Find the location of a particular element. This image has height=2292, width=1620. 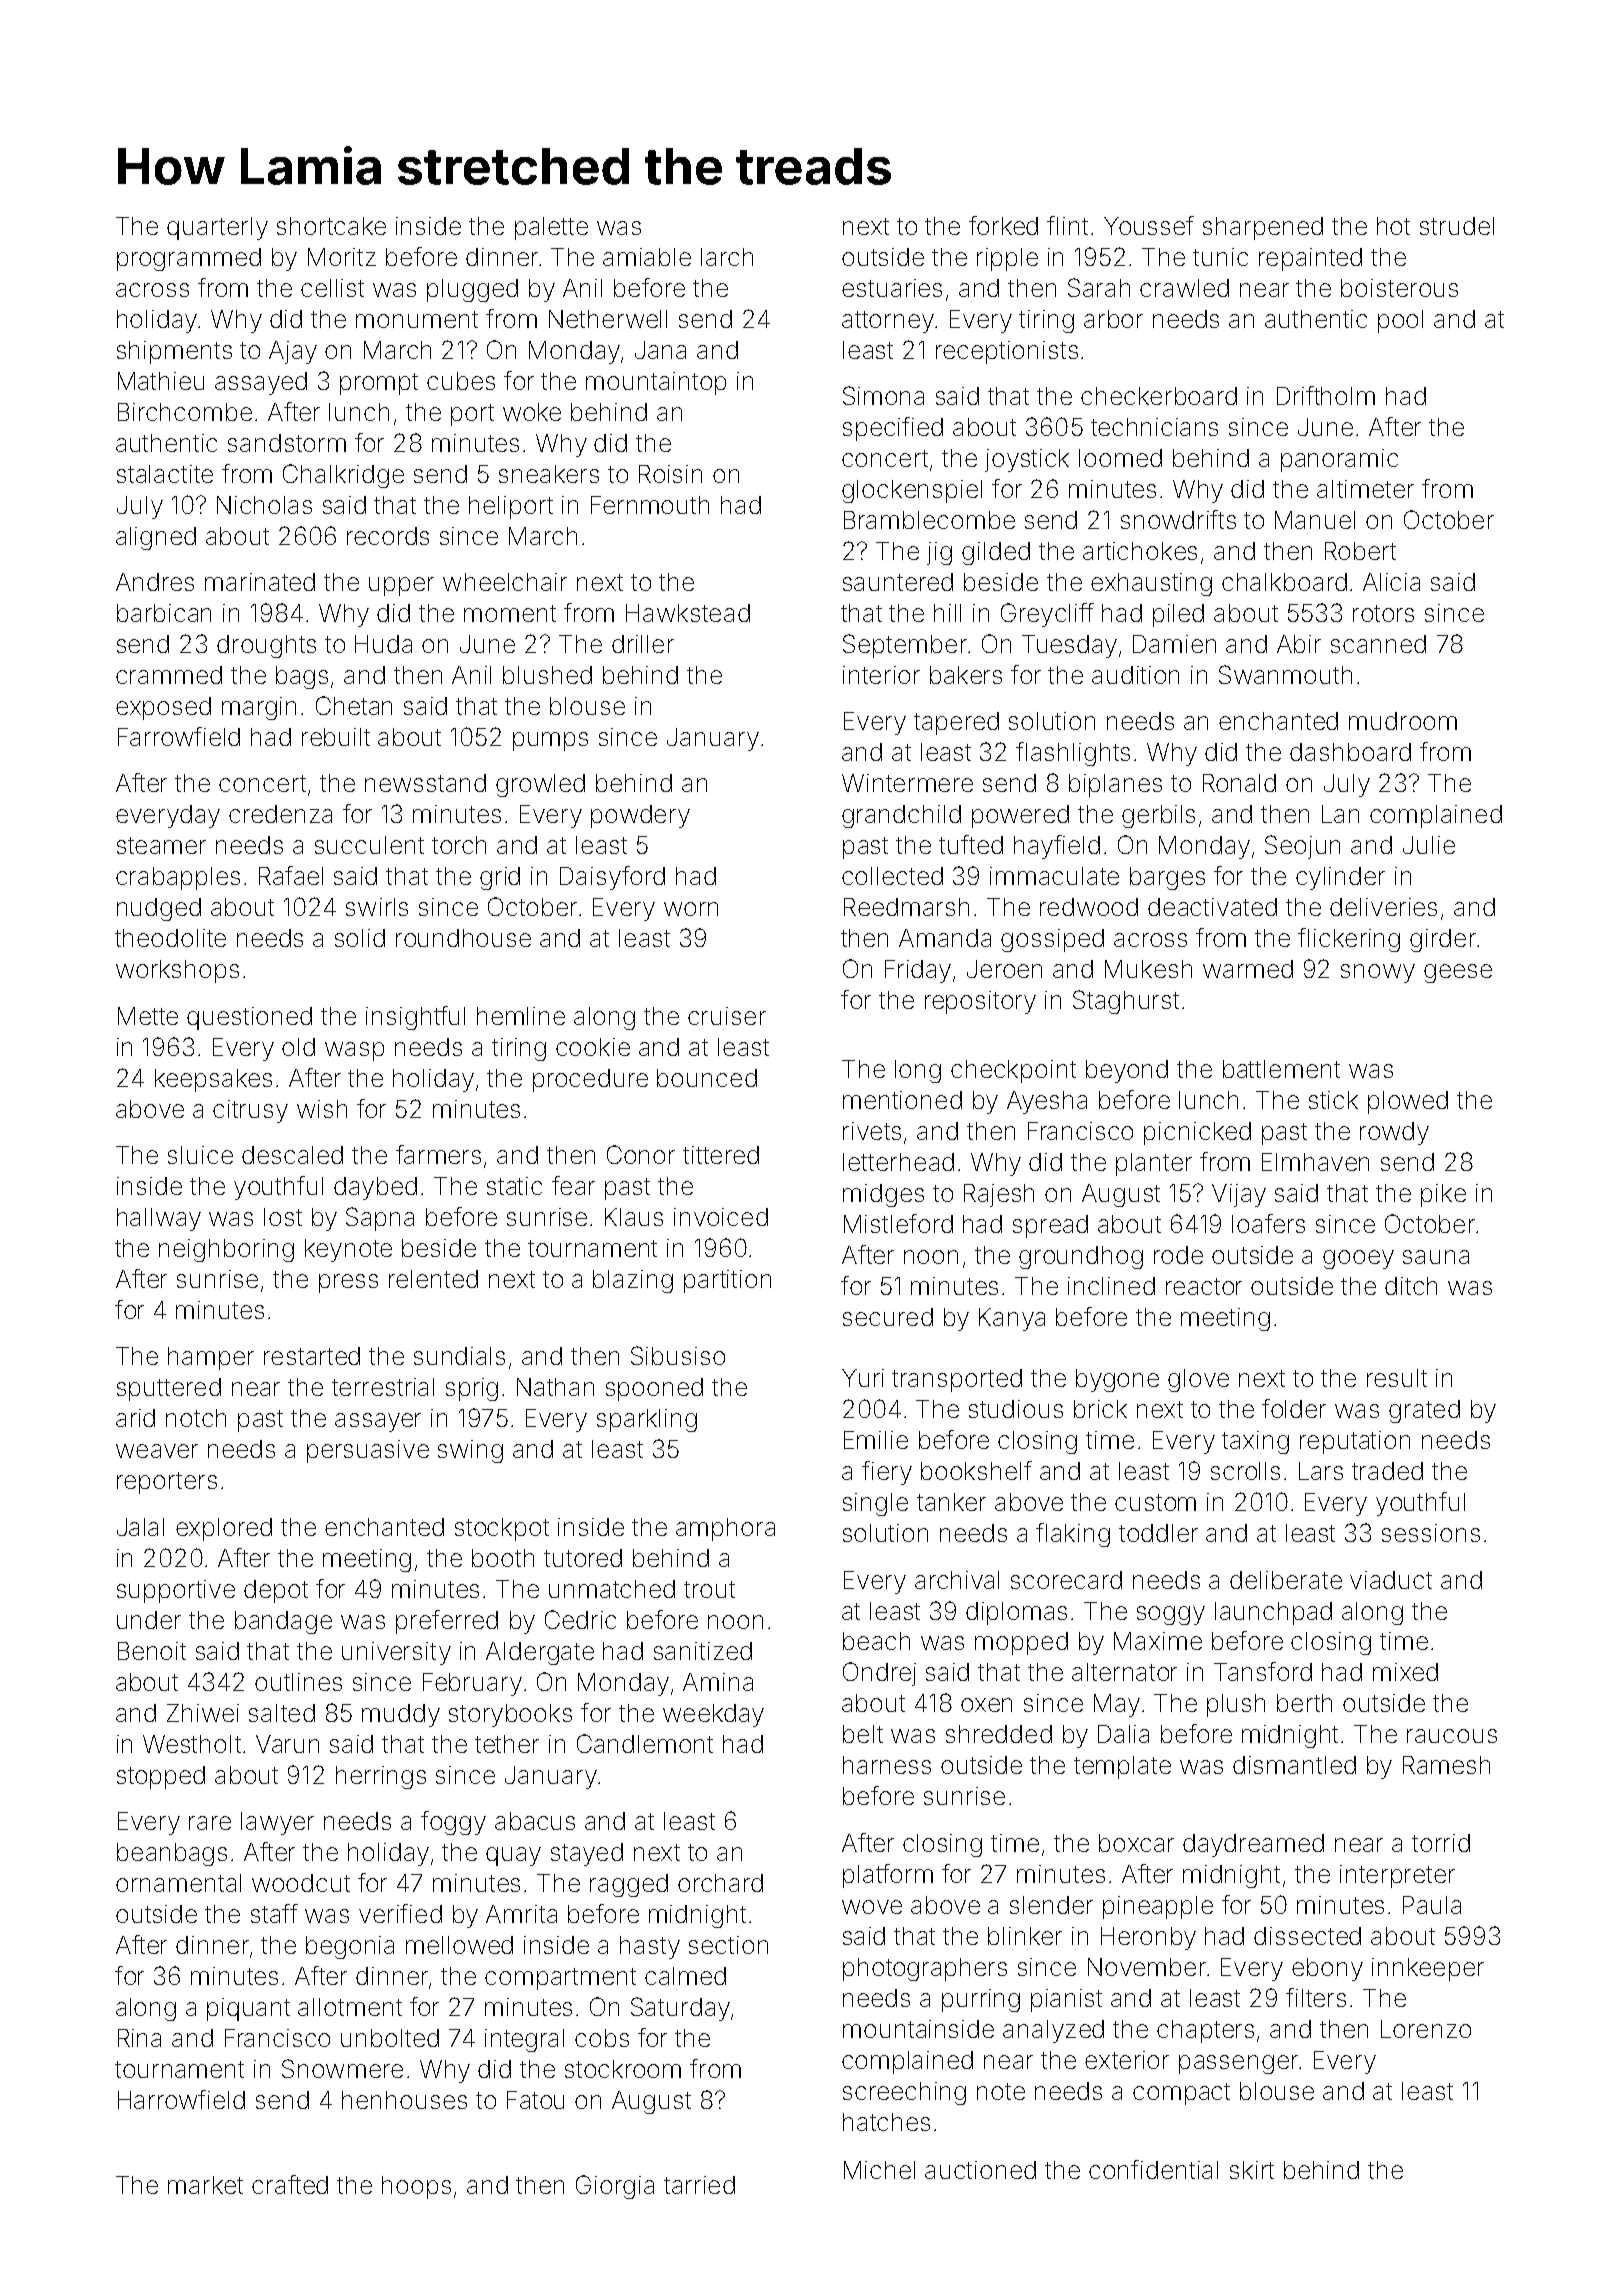

rare is located at coordinates (210, 1823).
